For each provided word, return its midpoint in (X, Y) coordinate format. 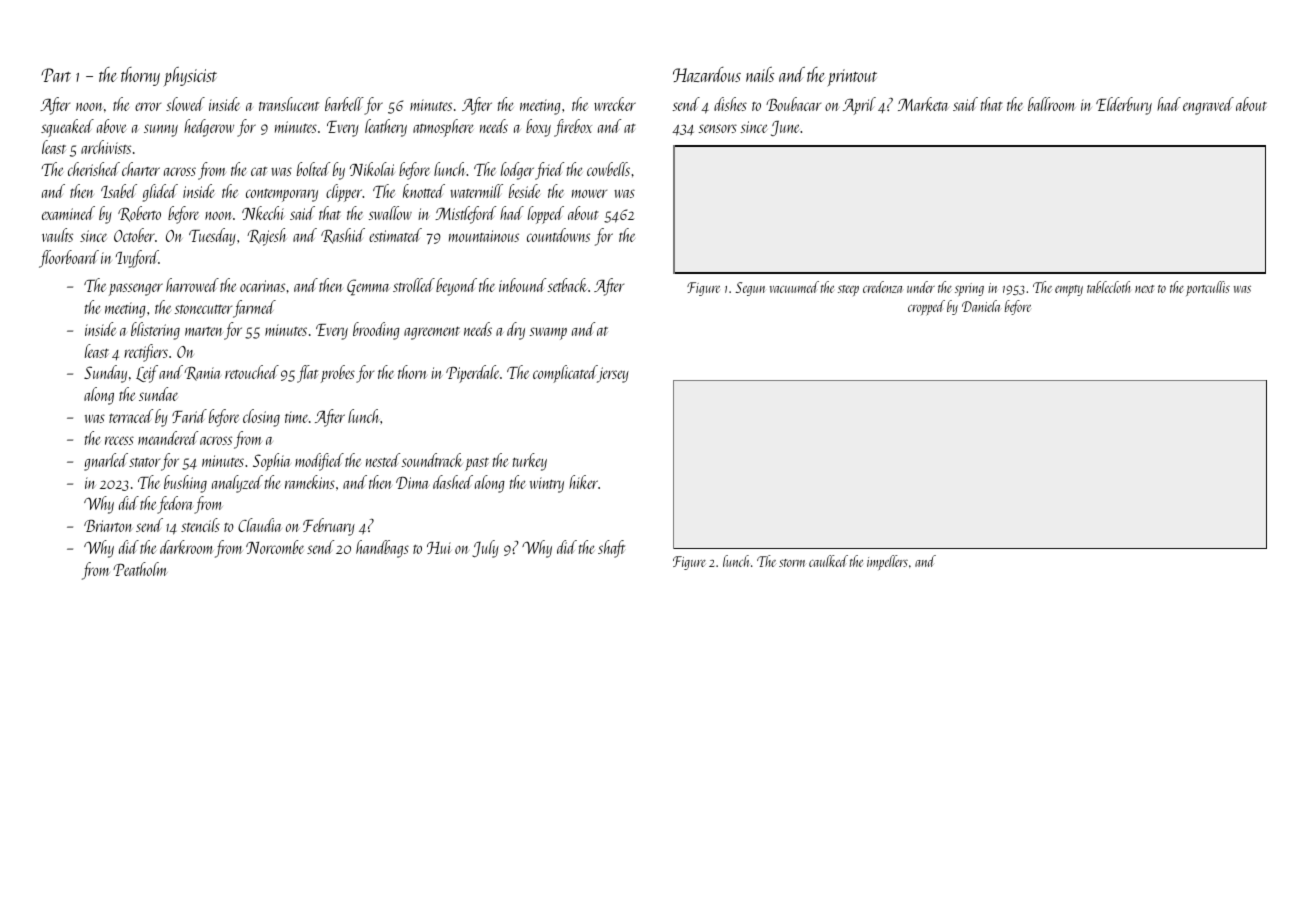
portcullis (1208, 288)
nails (760, 74)
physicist (190, 77)
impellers (887, 562)
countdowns (558, 235)
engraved (1208, 106)
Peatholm (140, 569)
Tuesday (212, 237)
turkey (530, 462)
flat (307, 374)
